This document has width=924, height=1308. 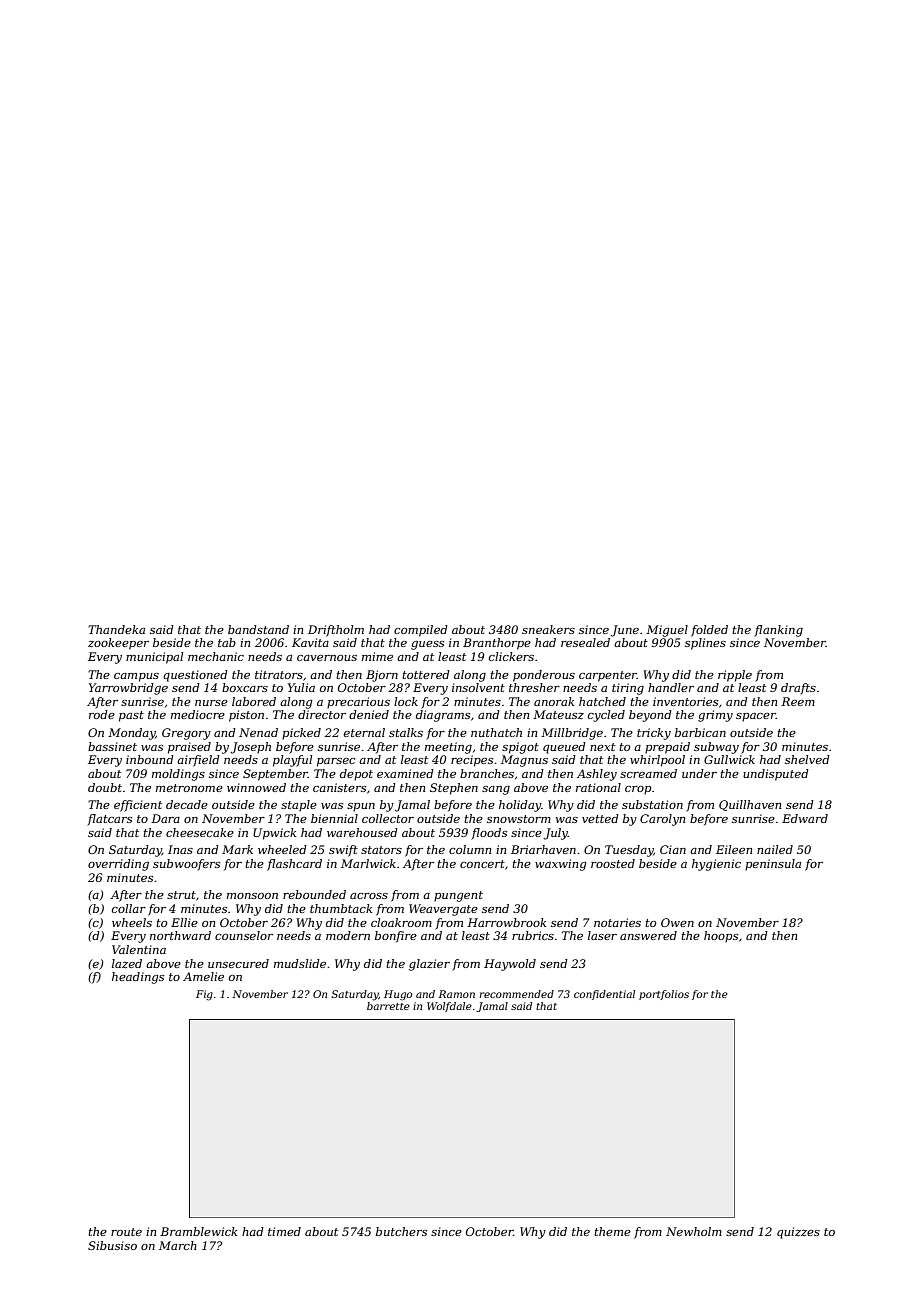 What do you see at coordinates (805, 818) in the document?
I see `Edward` at bounding box center [805, 818].
